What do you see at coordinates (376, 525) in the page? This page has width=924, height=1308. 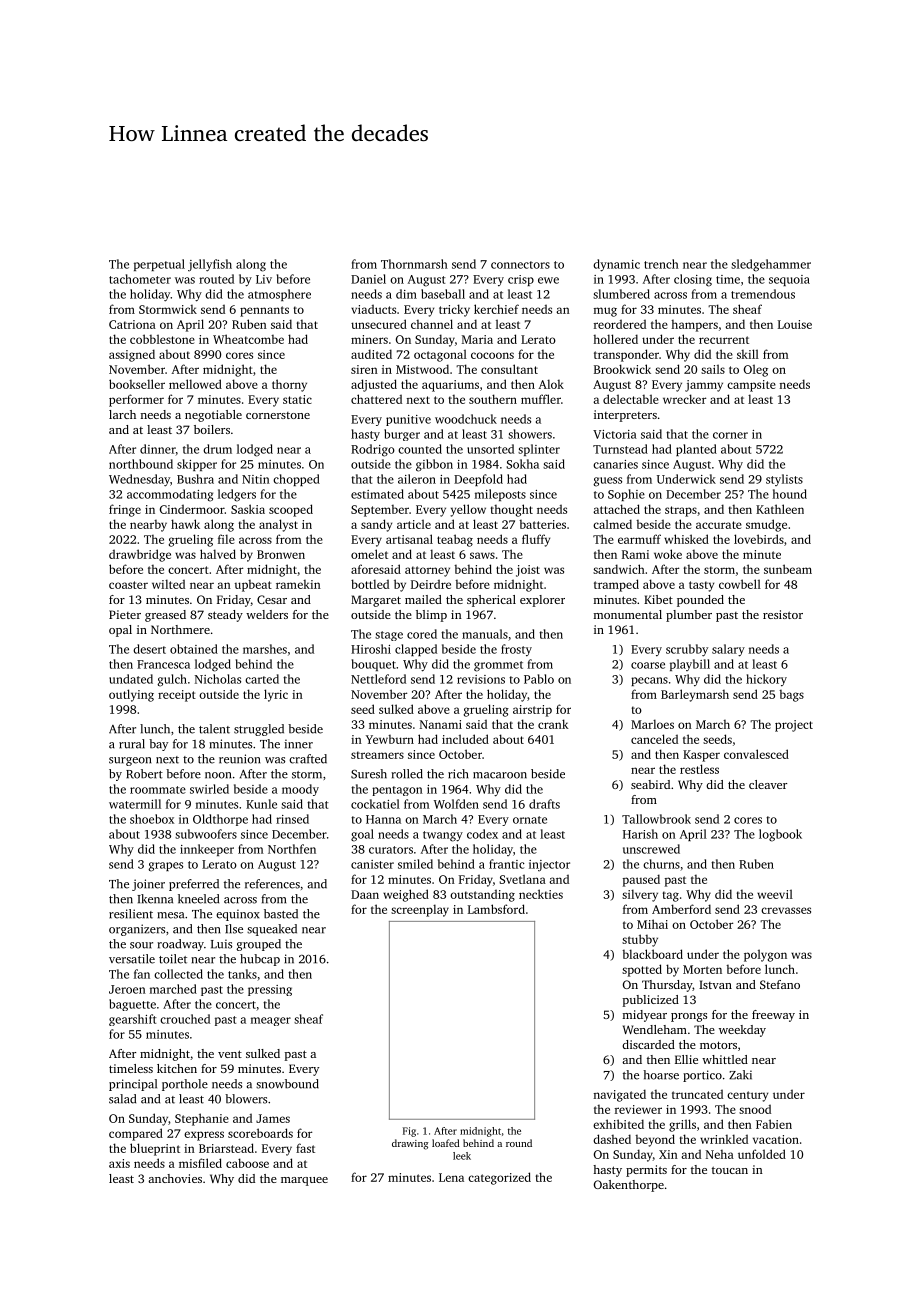 I see `sandy` at bounding box center [376, 525].
